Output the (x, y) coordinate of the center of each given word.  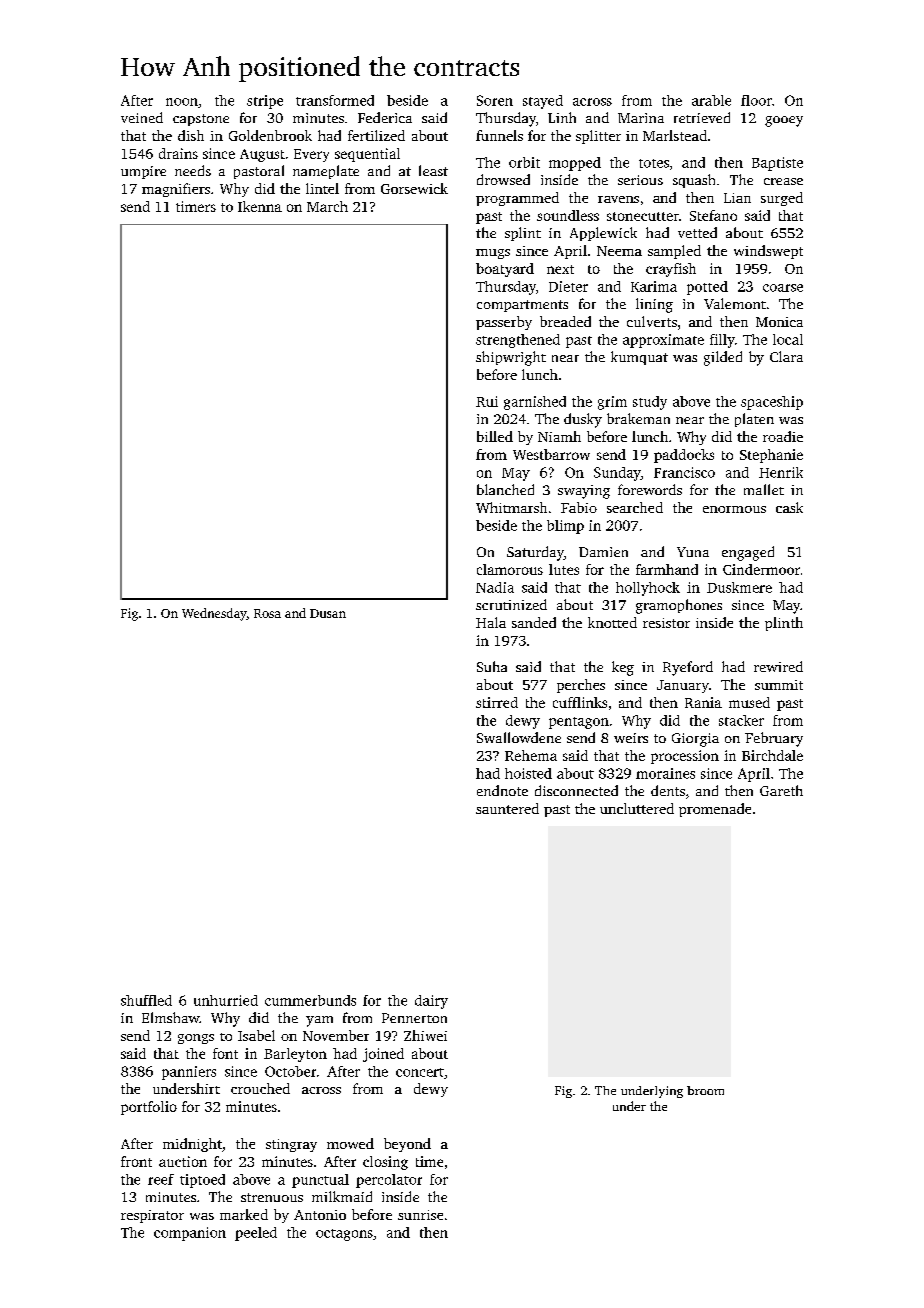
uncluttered (637, 808)
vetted (697, 232)
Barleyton (295, 1055)
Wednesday (214, 614)
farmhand (667, 569)
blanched (505, 489)
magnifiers (176, 190)
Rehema (531, 755)
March (327, 206)
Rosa (267, 613)
